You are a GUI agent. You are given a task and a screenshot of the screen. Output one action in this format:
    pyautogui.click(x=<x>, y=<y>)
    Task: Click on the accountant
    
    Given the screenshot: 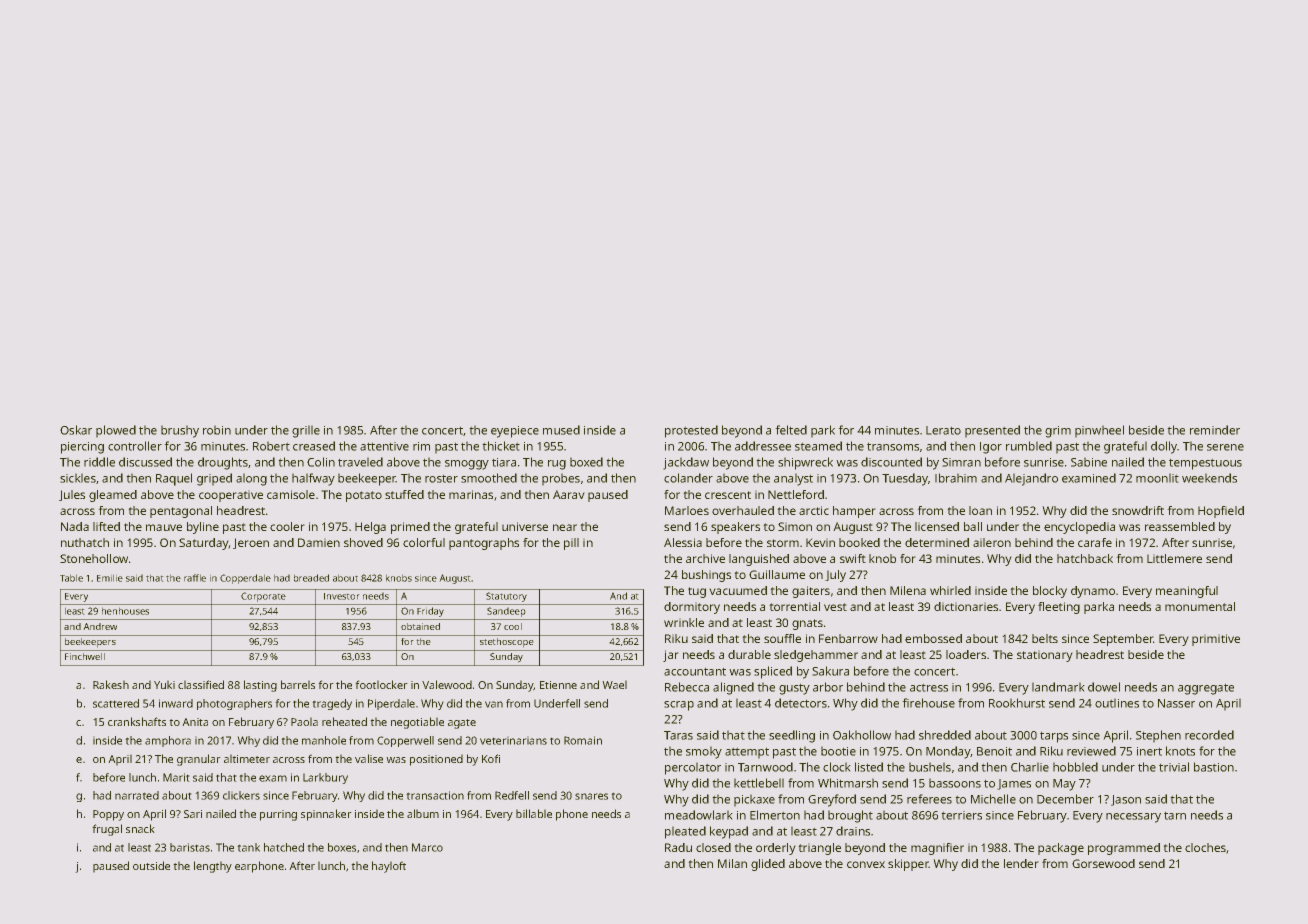 What is the action you would take?
    pyautogui.click(x=695, y=672)
